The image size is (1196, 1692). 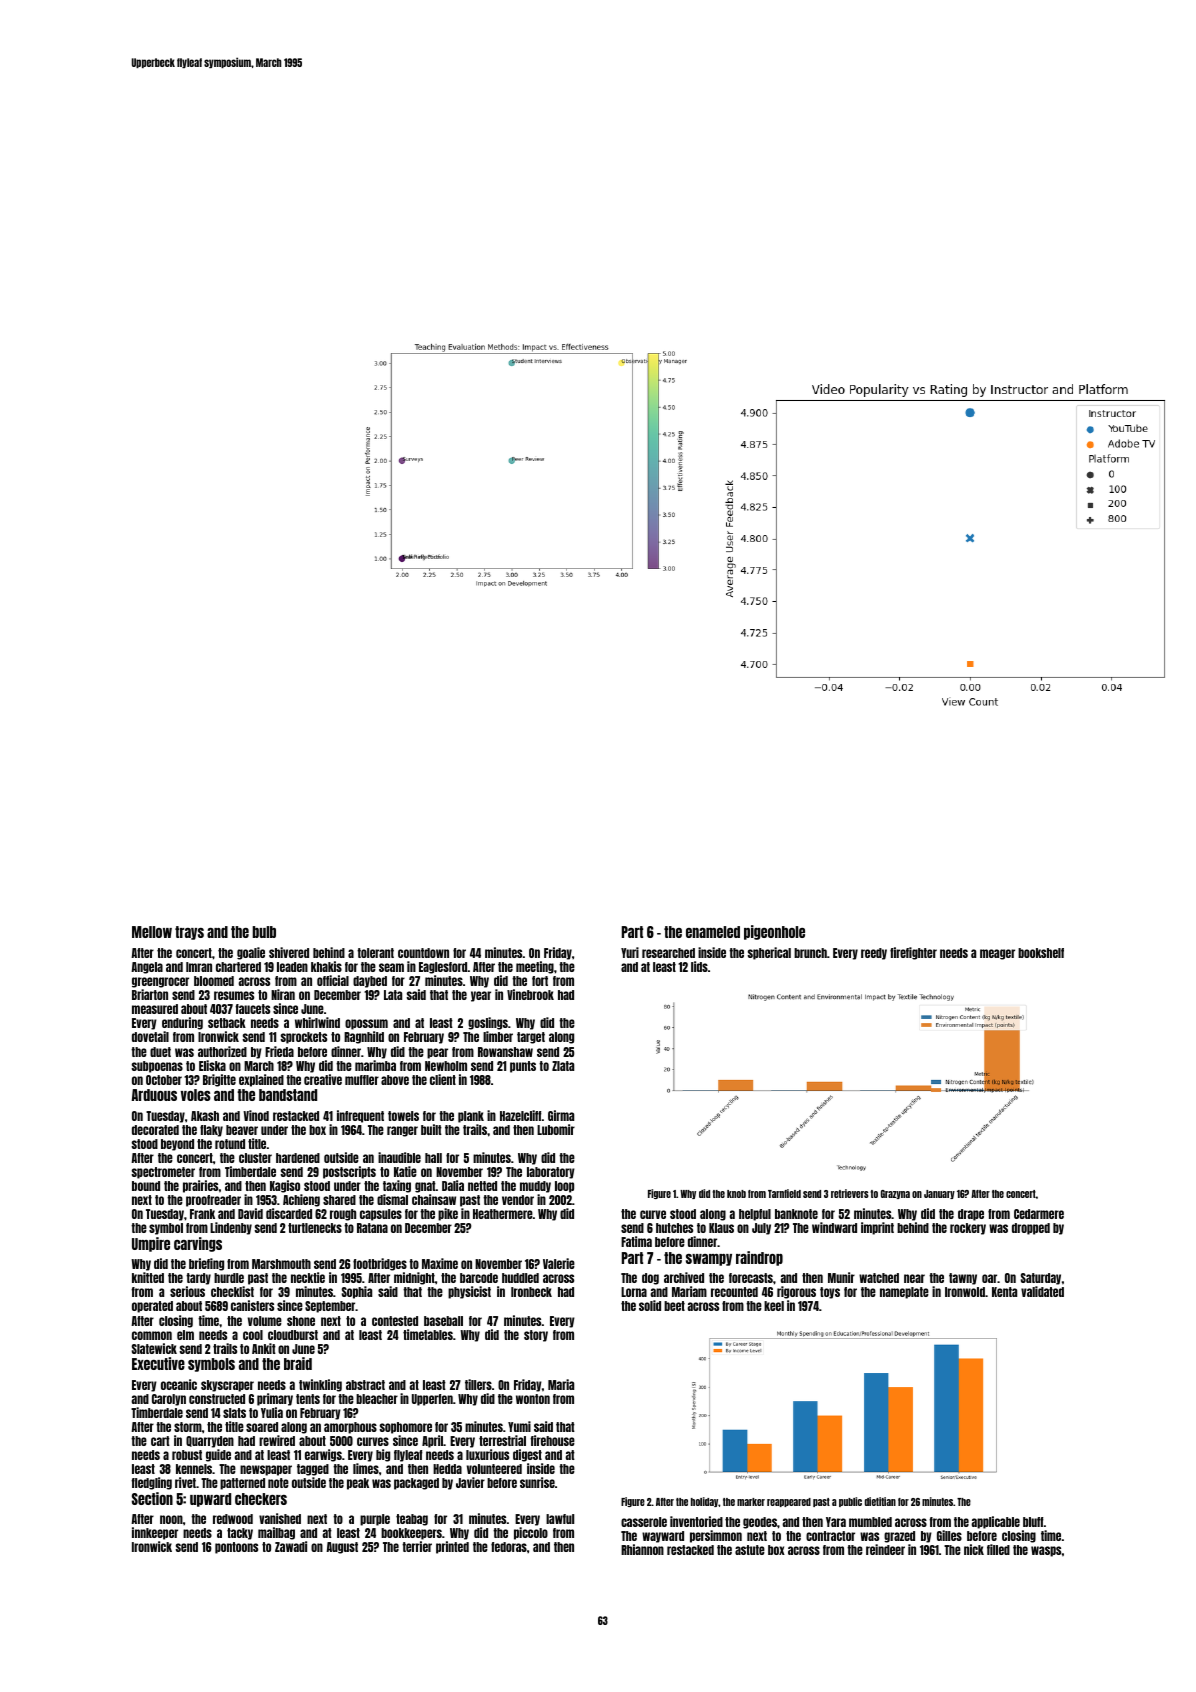 What do you see at coordinates (375, 953) in the screenshot?
I see `tolerant` at bounding box center [375, 953].
